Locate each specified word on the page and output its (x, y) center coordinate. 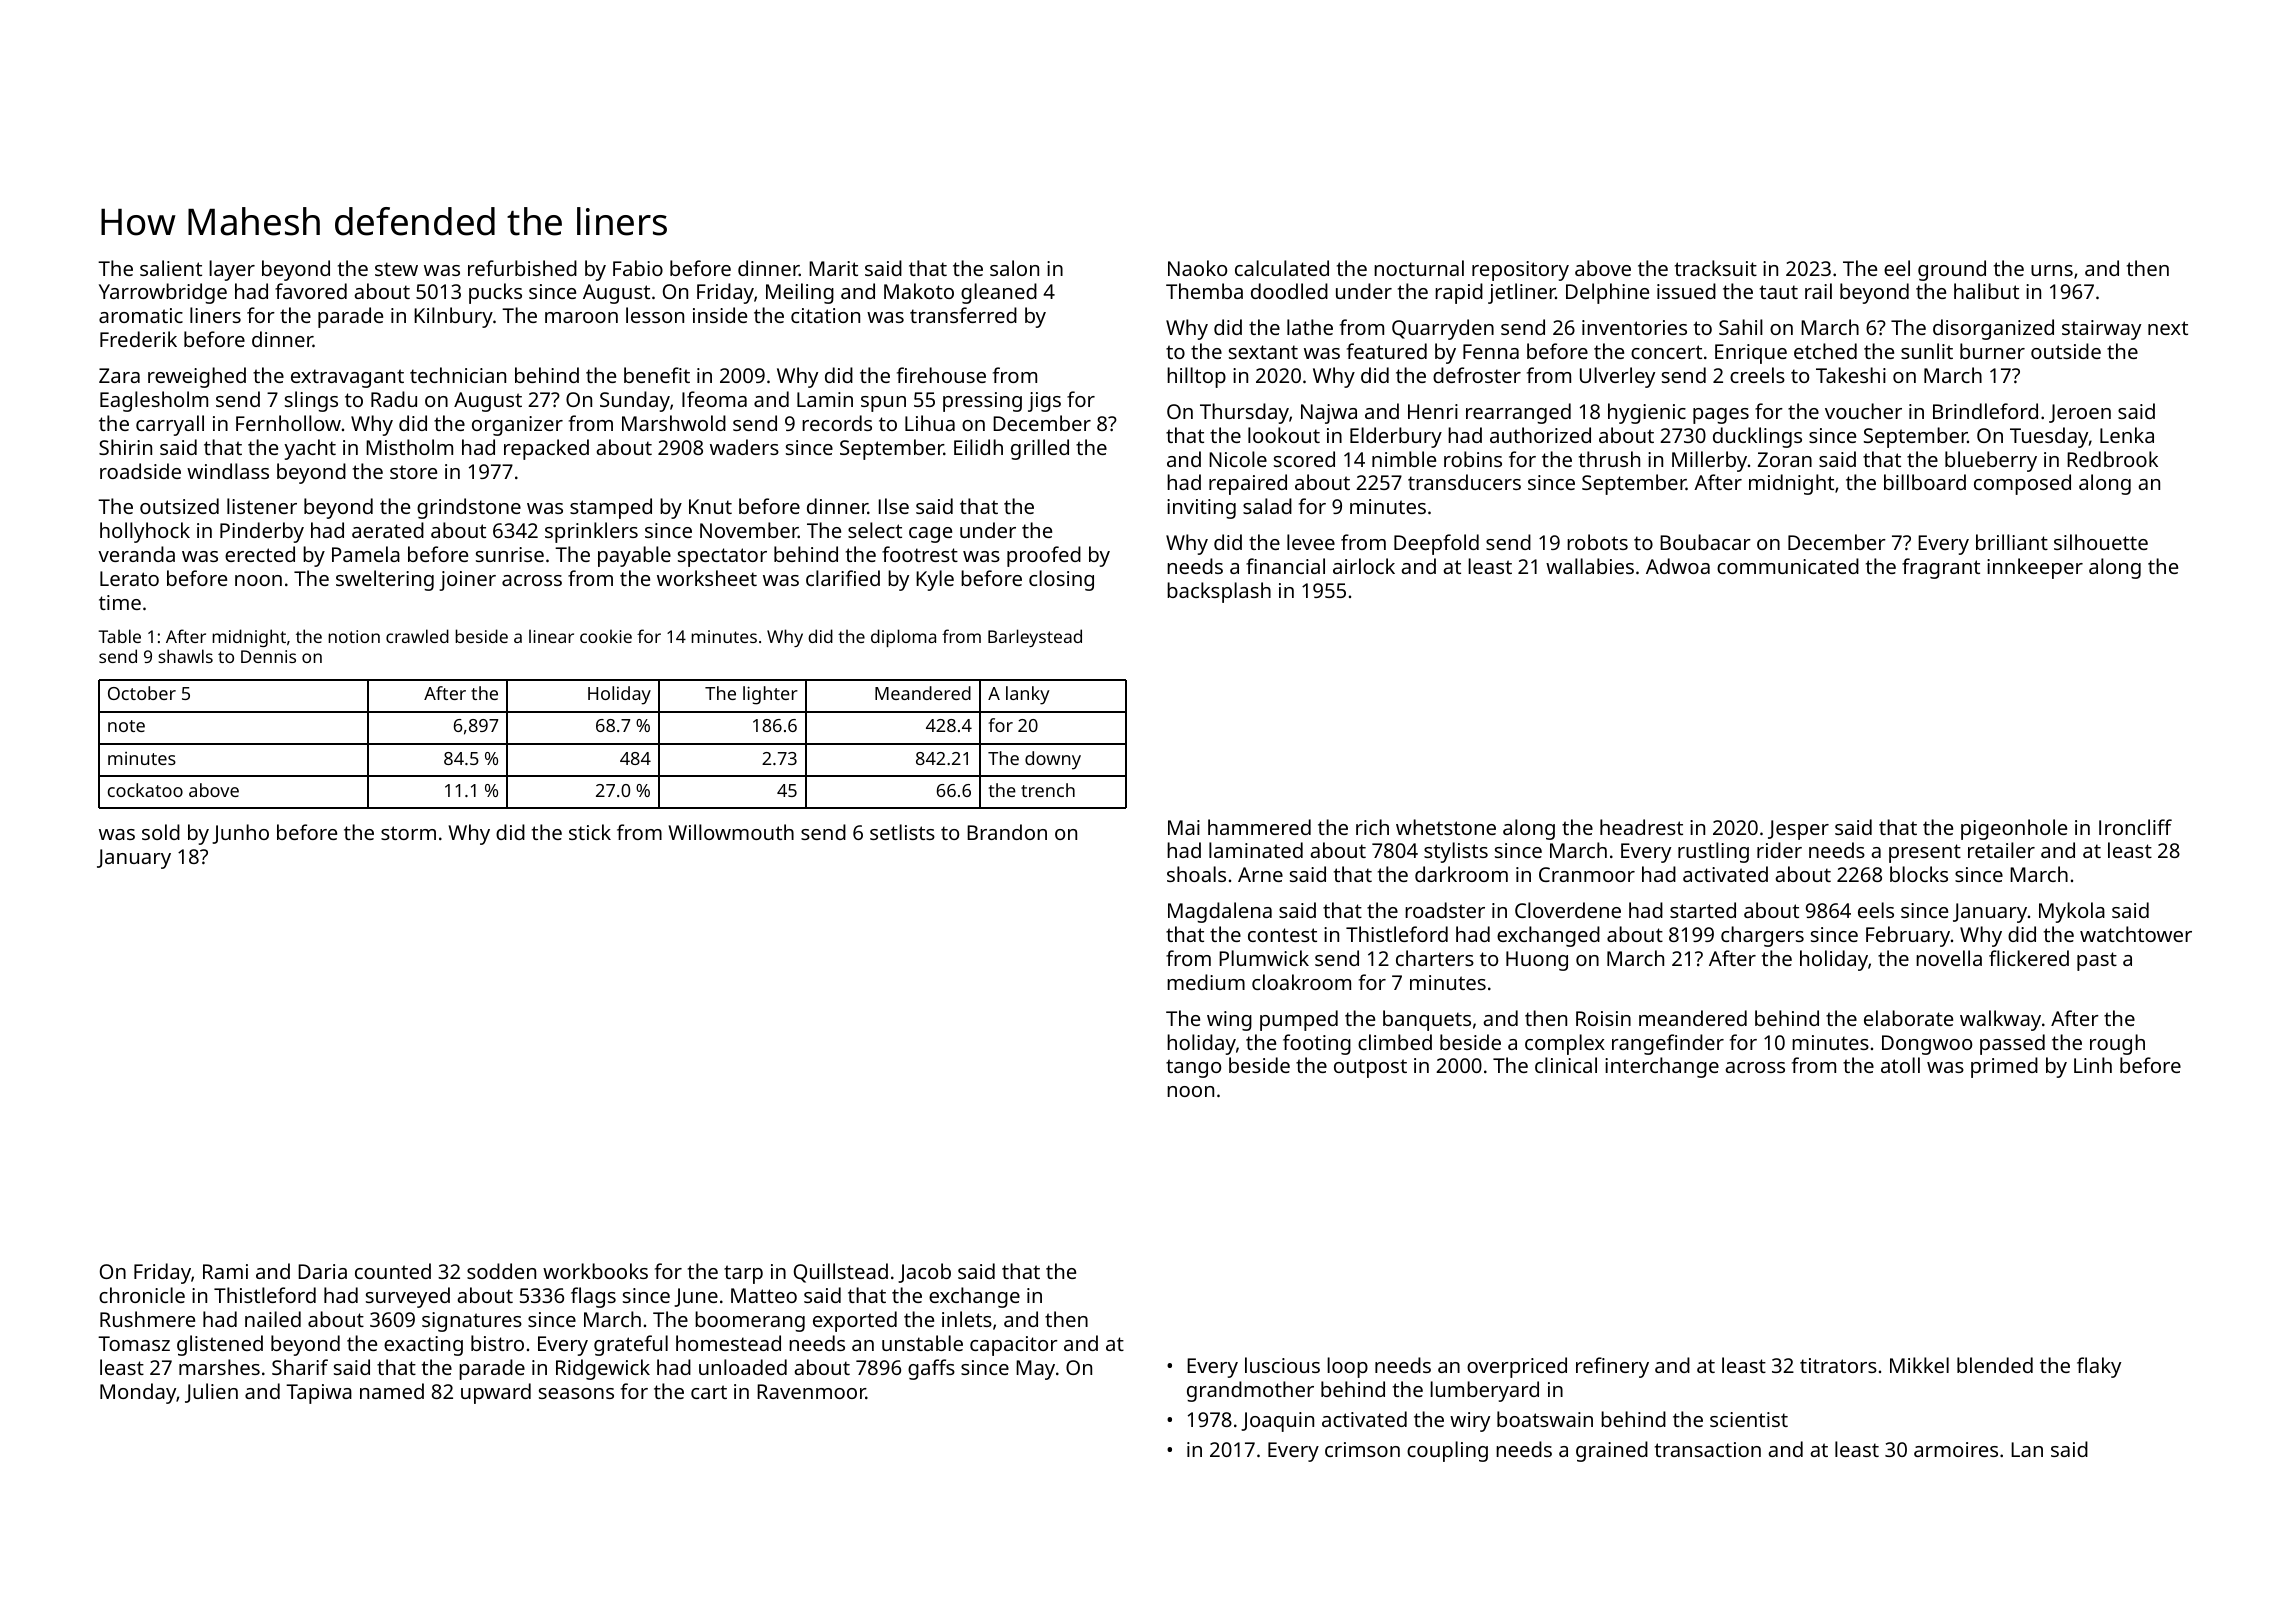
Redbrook (2112, 459)
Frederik (138, 339)
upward (496, 1393)
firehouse (941, 375)
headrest (1641, 827)
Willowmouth (731, 832)
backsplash (1219, 592)
